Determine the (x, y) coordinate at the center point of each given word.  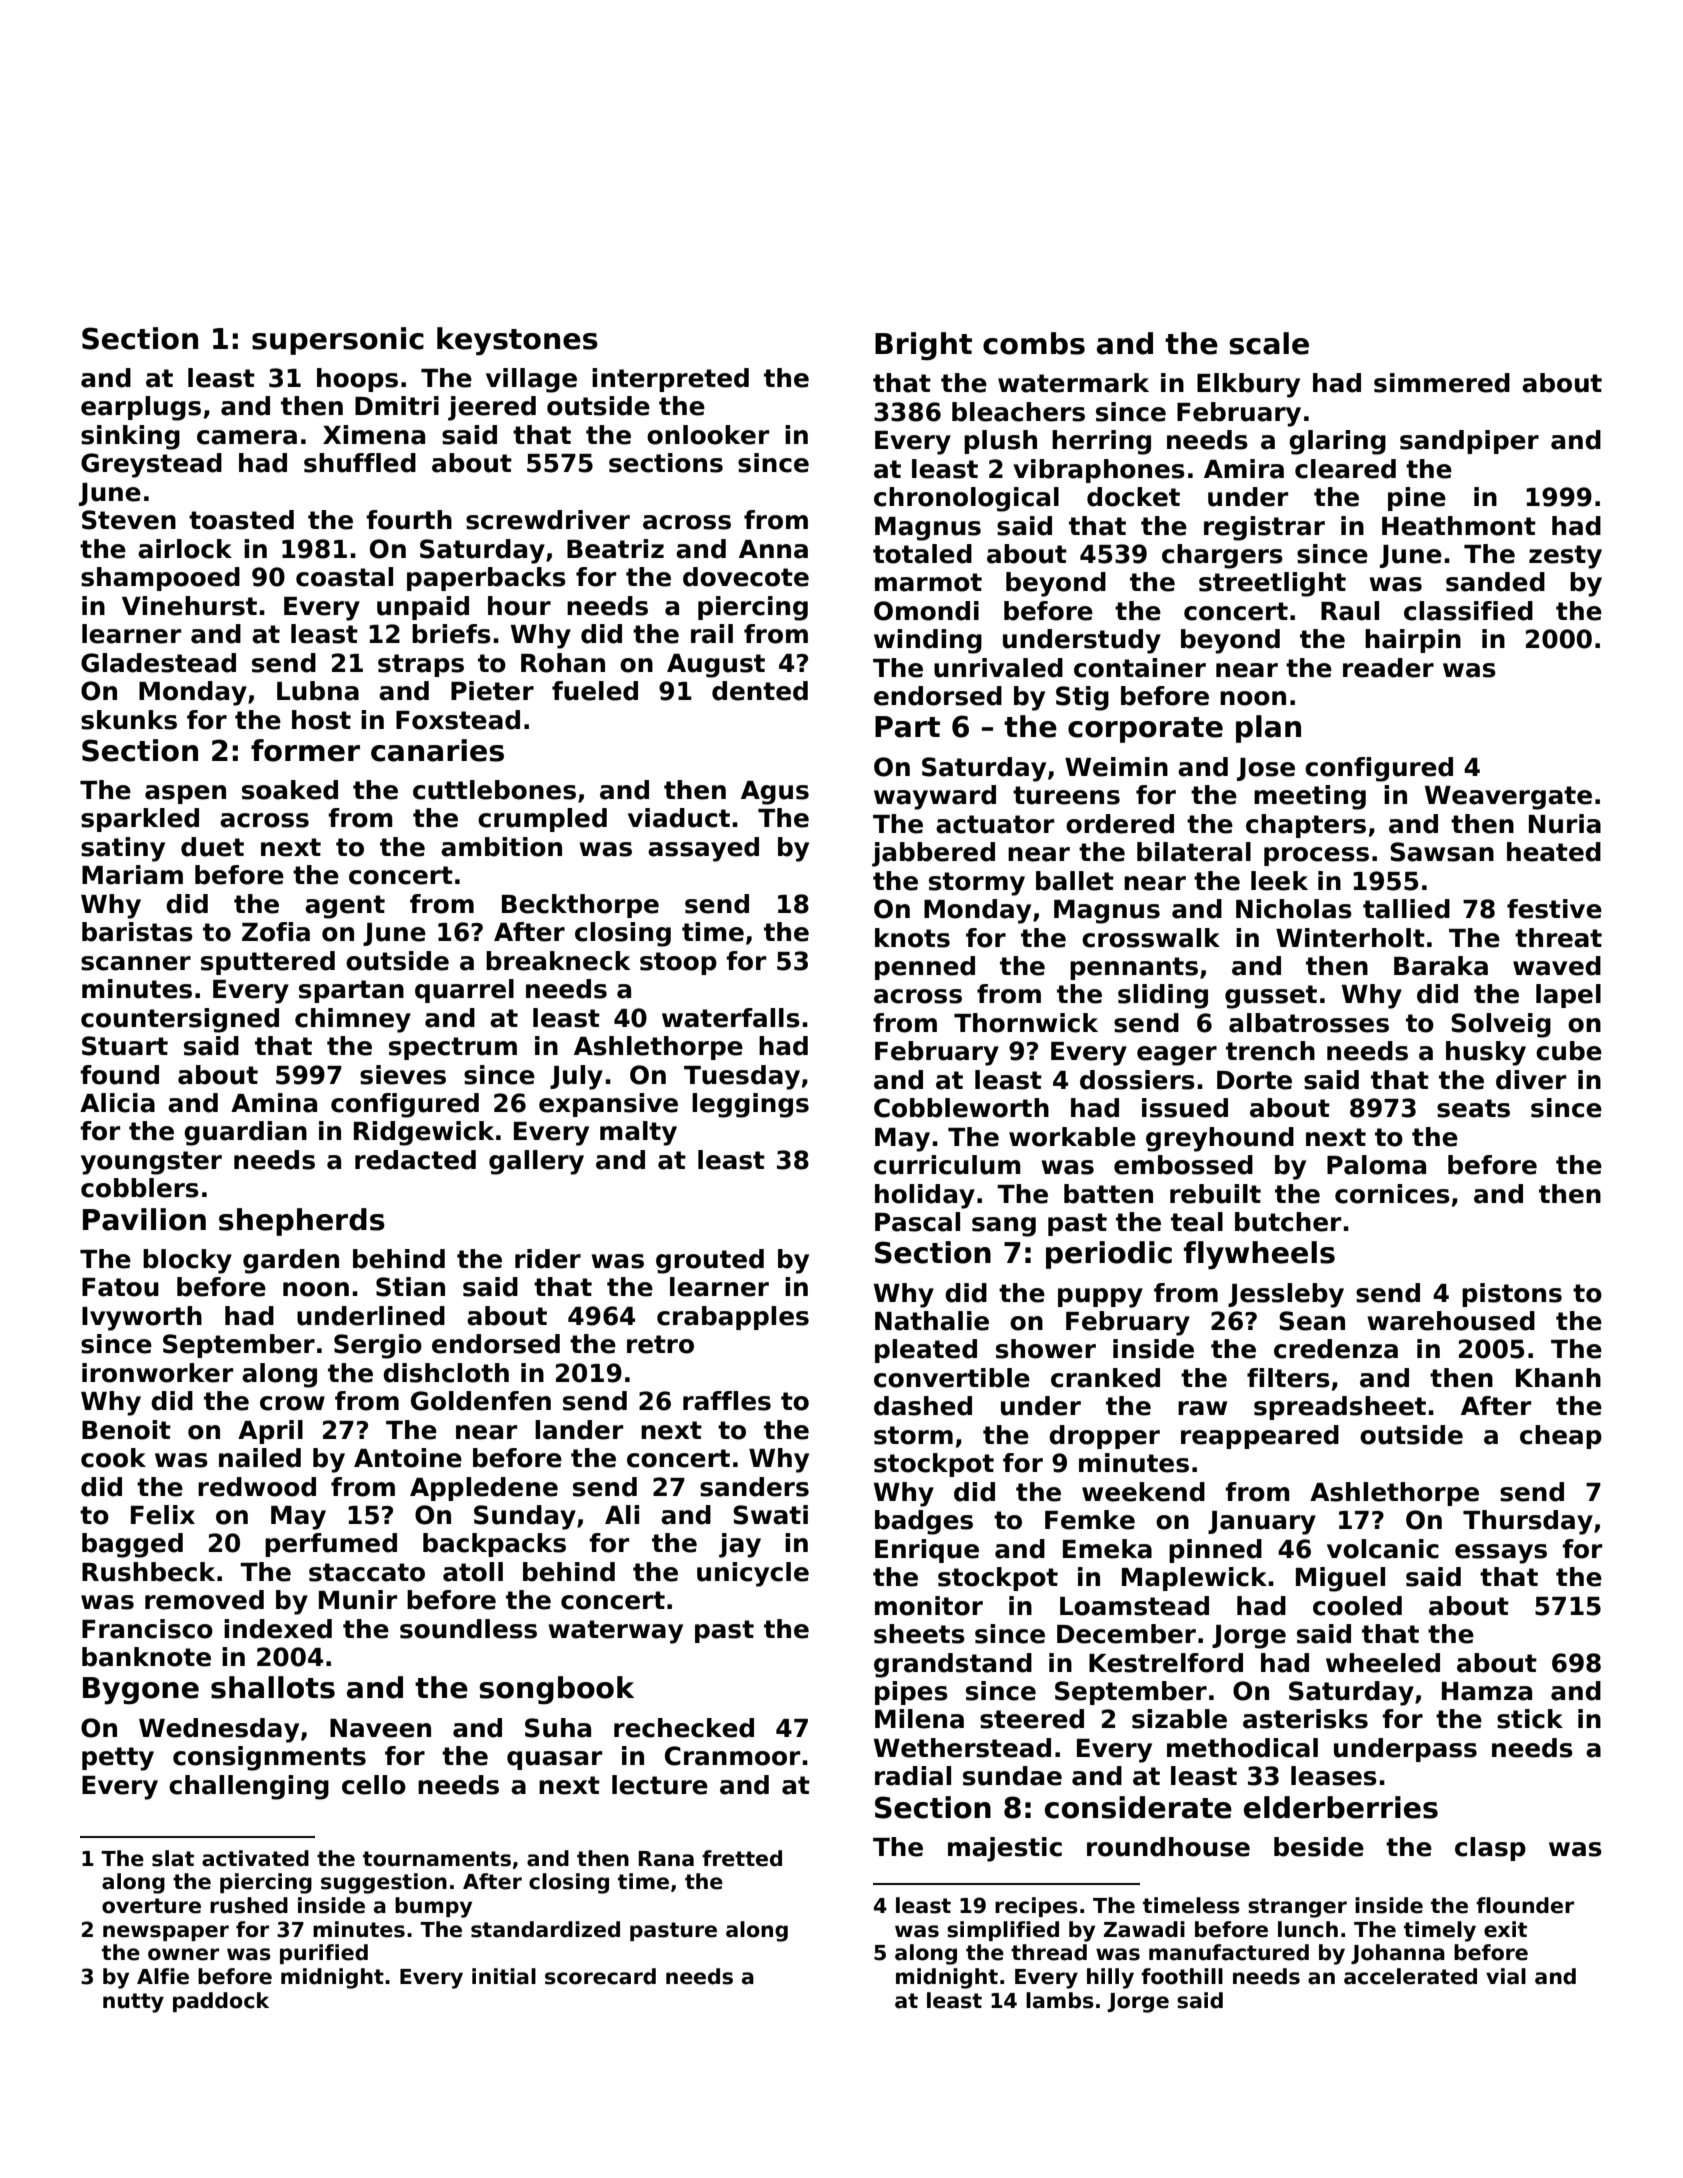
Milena (919, 1719)
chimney (353, 1020)
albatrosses (1309, 1023)
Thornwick (1026, 1023)
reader (1388, 668)
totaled (922, 554)
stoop (678, 963)
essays (1501, 1554)
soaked (290, 790)
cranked (1105, 1378)
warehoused (1451, 1321)
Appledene (484, 1489)
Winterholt (1350, 938)
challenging (249, 1787)
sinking (130, 437)
